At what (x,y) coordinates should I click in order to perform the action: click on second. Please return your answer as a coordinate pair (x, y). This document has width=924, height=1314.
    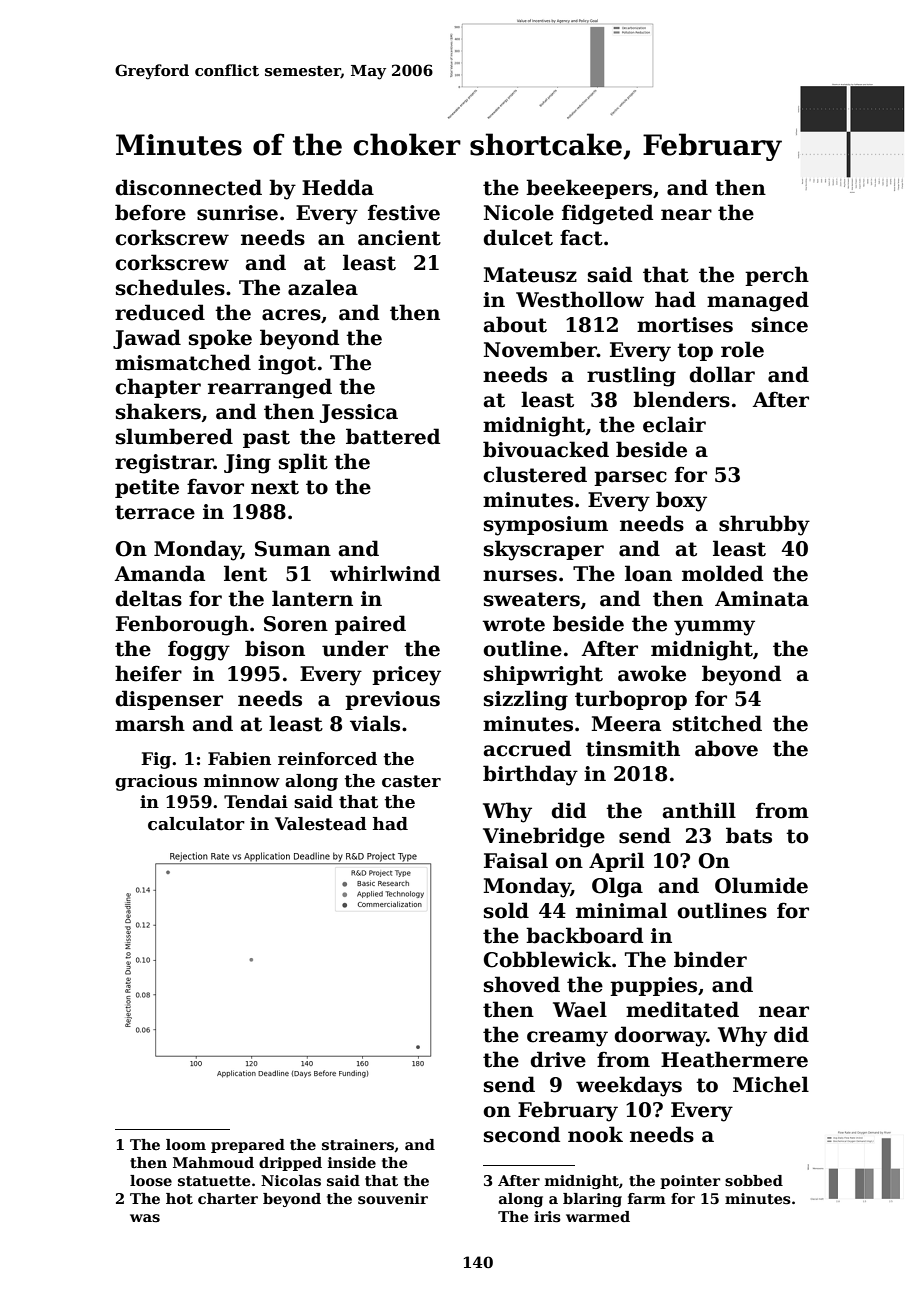
    Looking at the image, I should click on (522, 1134).
